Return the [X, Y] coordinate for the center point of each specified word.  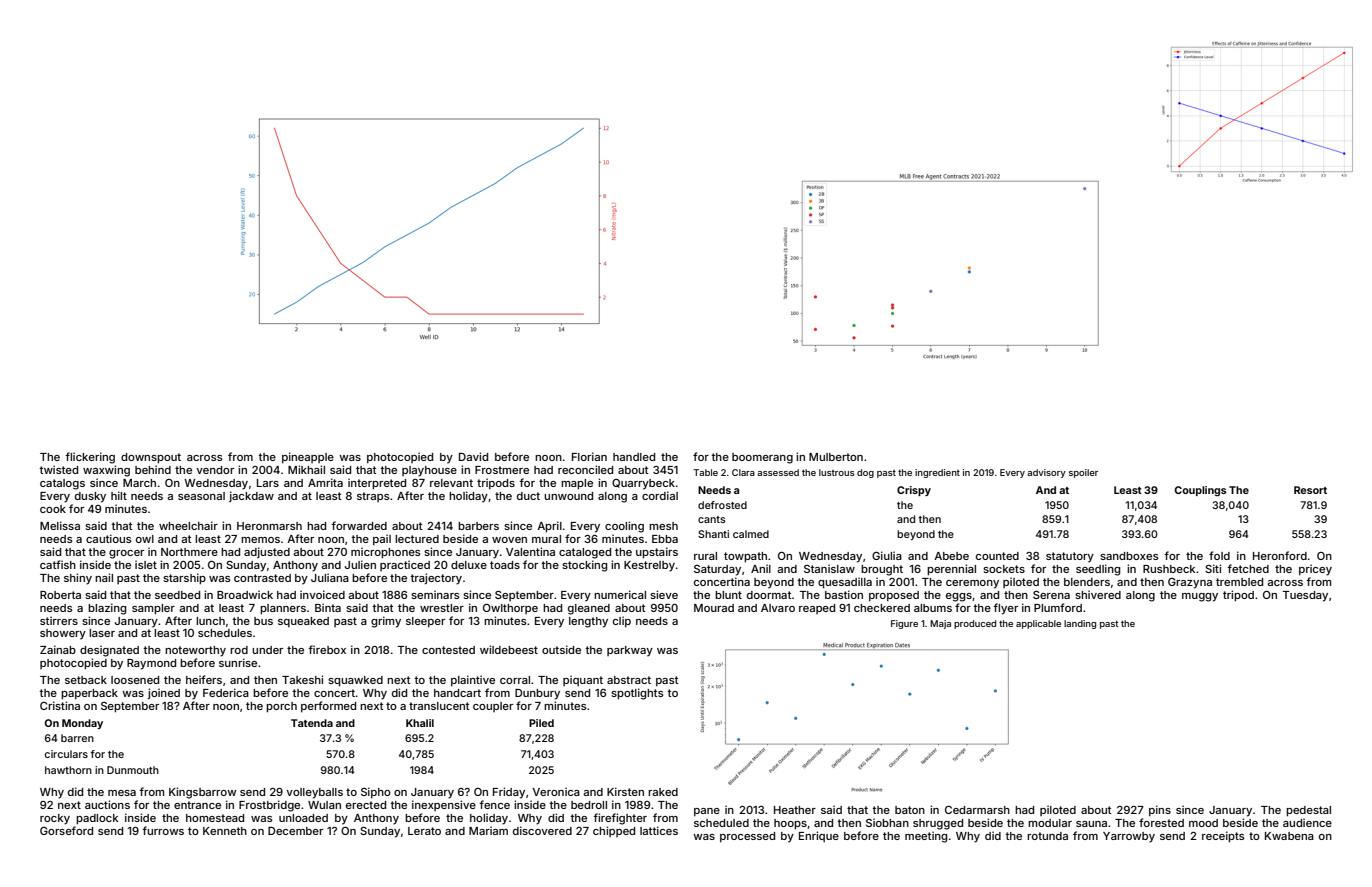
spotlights [637, 694]
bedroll [589, 805]
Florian [589, 456]
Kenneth [225, 831]
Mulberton [836, 457]
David [473, 456]
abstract [629, 680]
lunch [210, 621]
